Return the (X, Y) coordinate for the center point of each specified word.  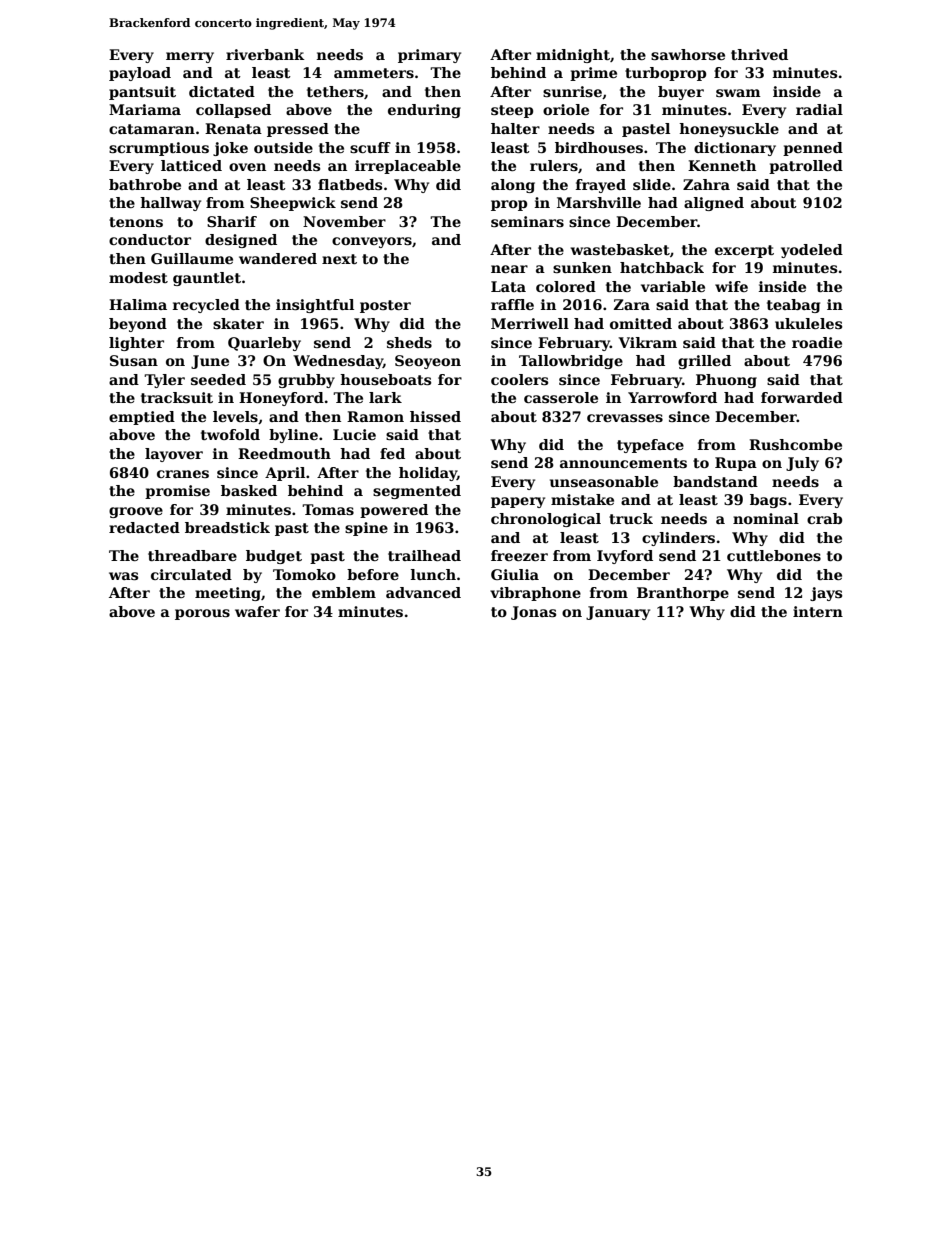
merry (190, 57)
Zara (632, 304)
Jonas (533, 613)
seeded (218, 379)
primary (429, 56)
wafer (257, 611)
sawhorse (688, 54)
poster (385, 306)
